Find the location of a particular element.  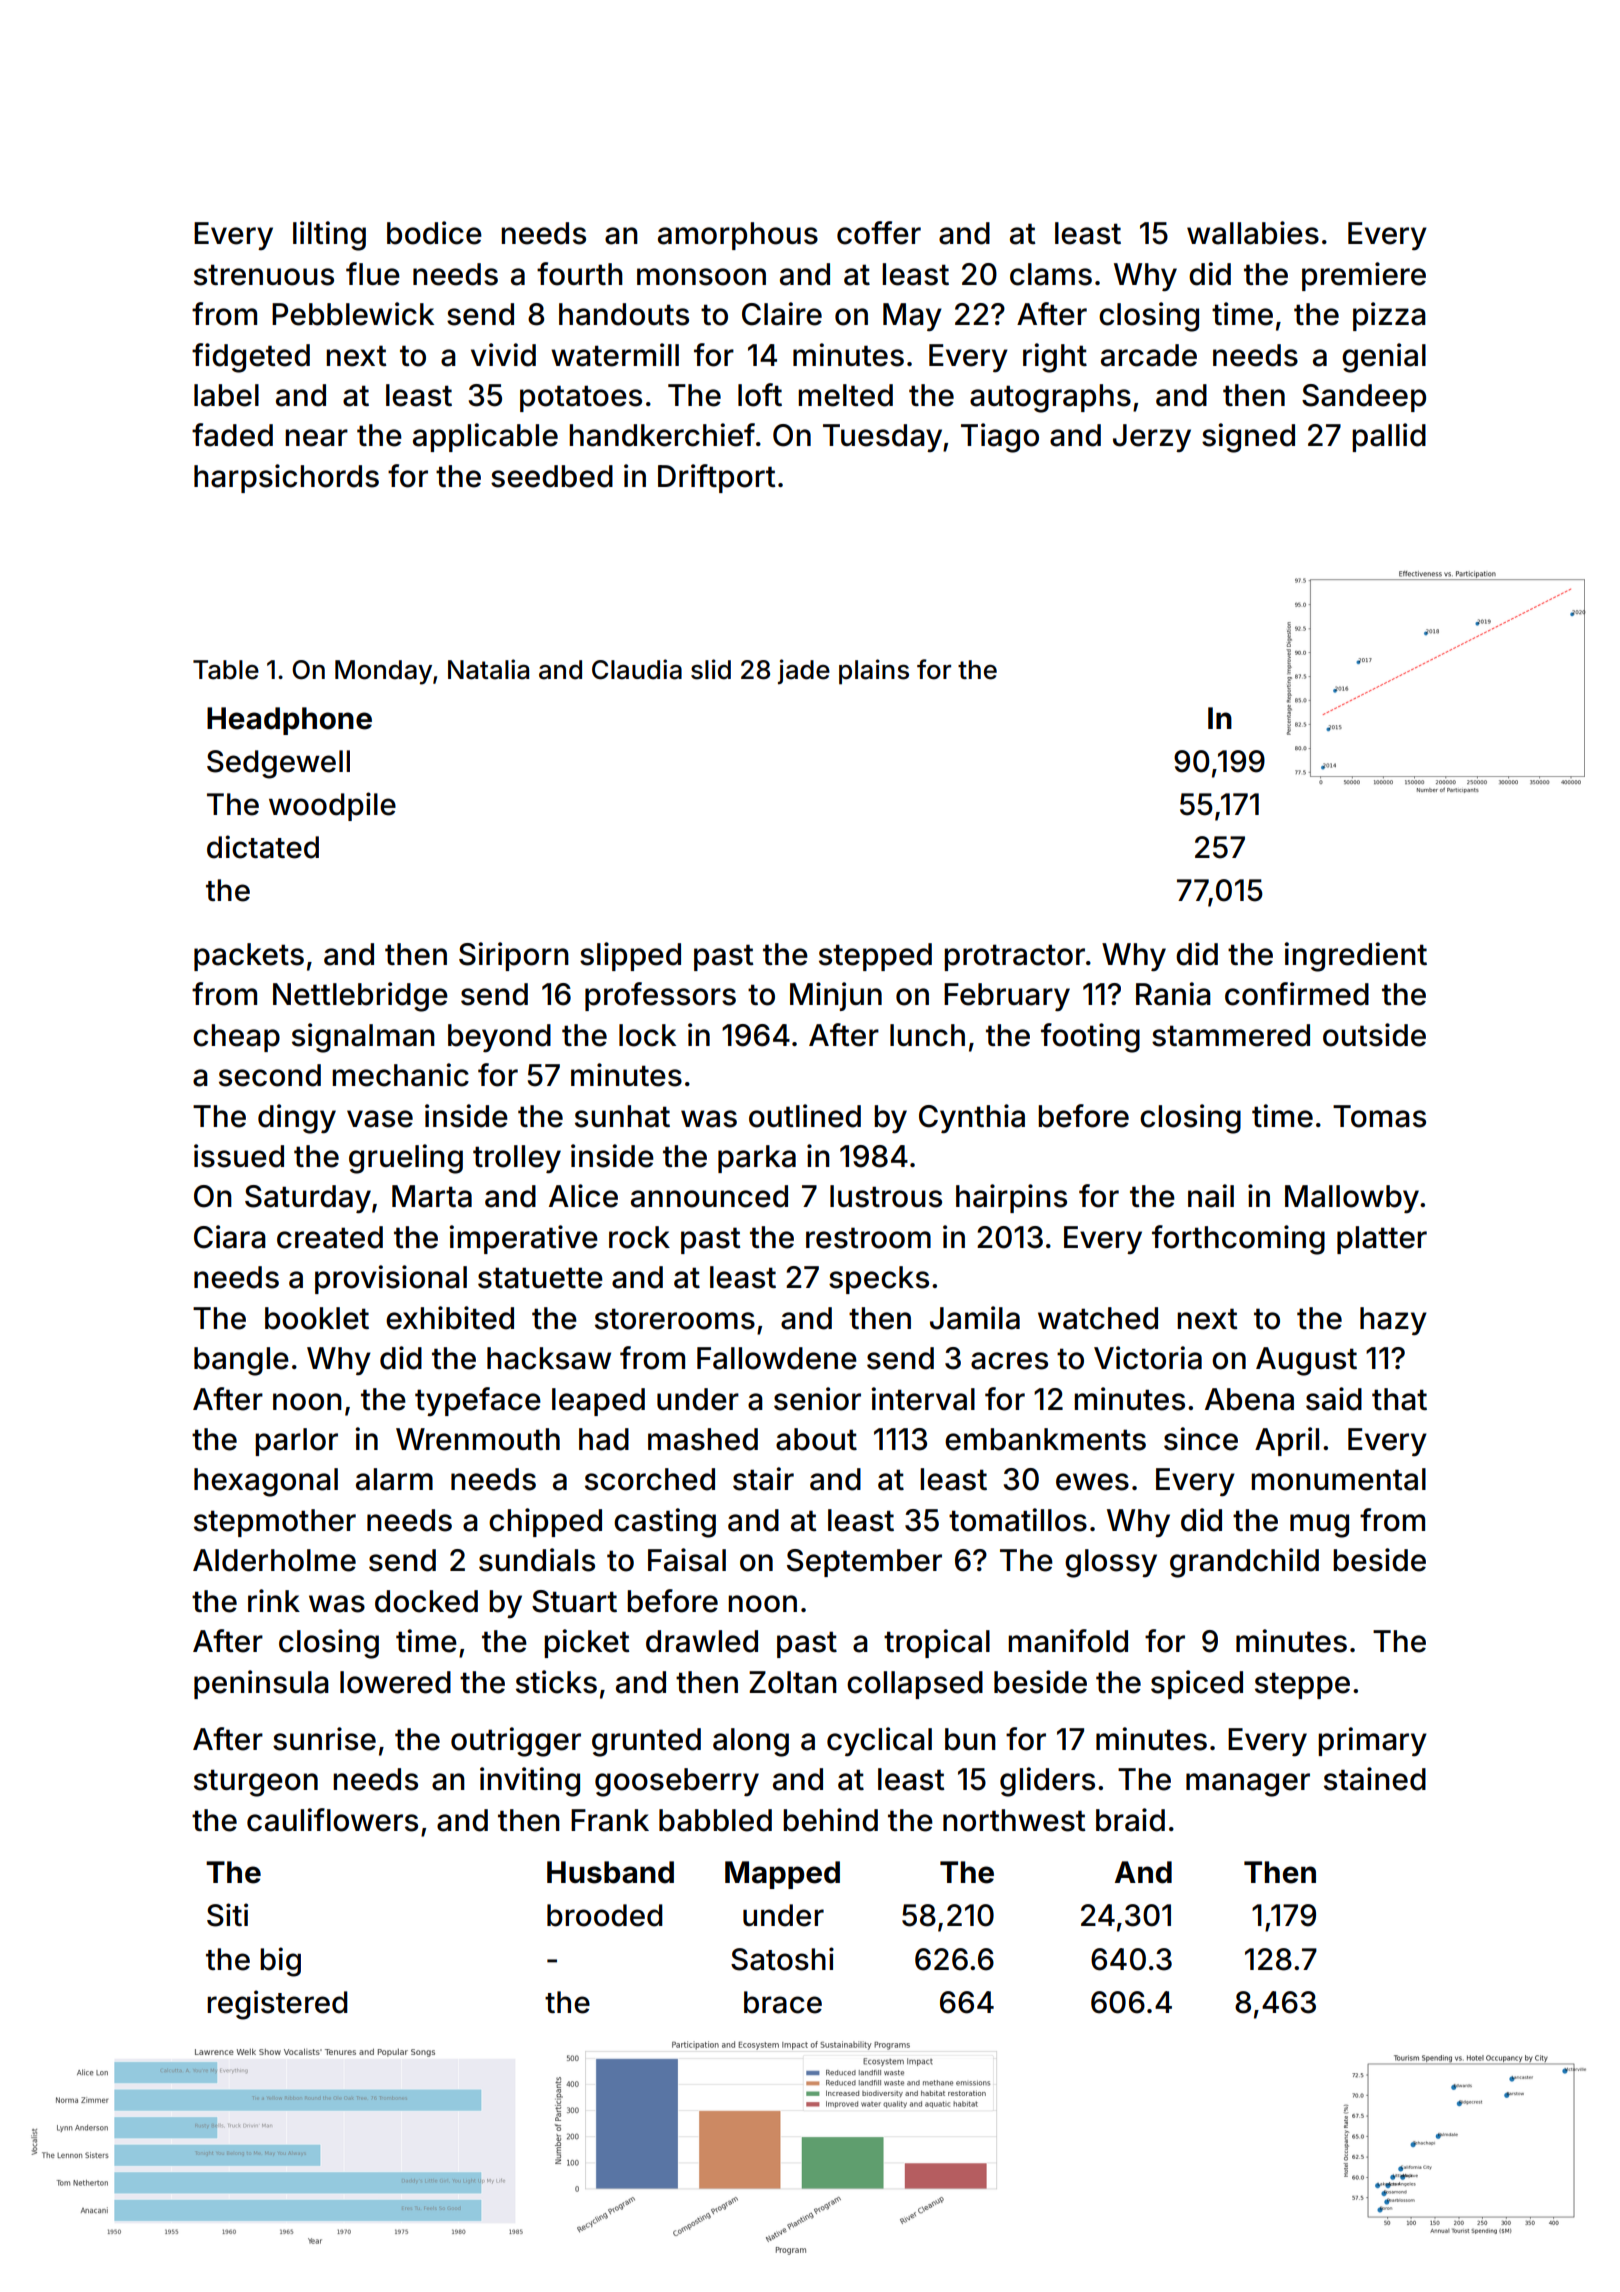

lilting is located at coordinates (329, 236).
